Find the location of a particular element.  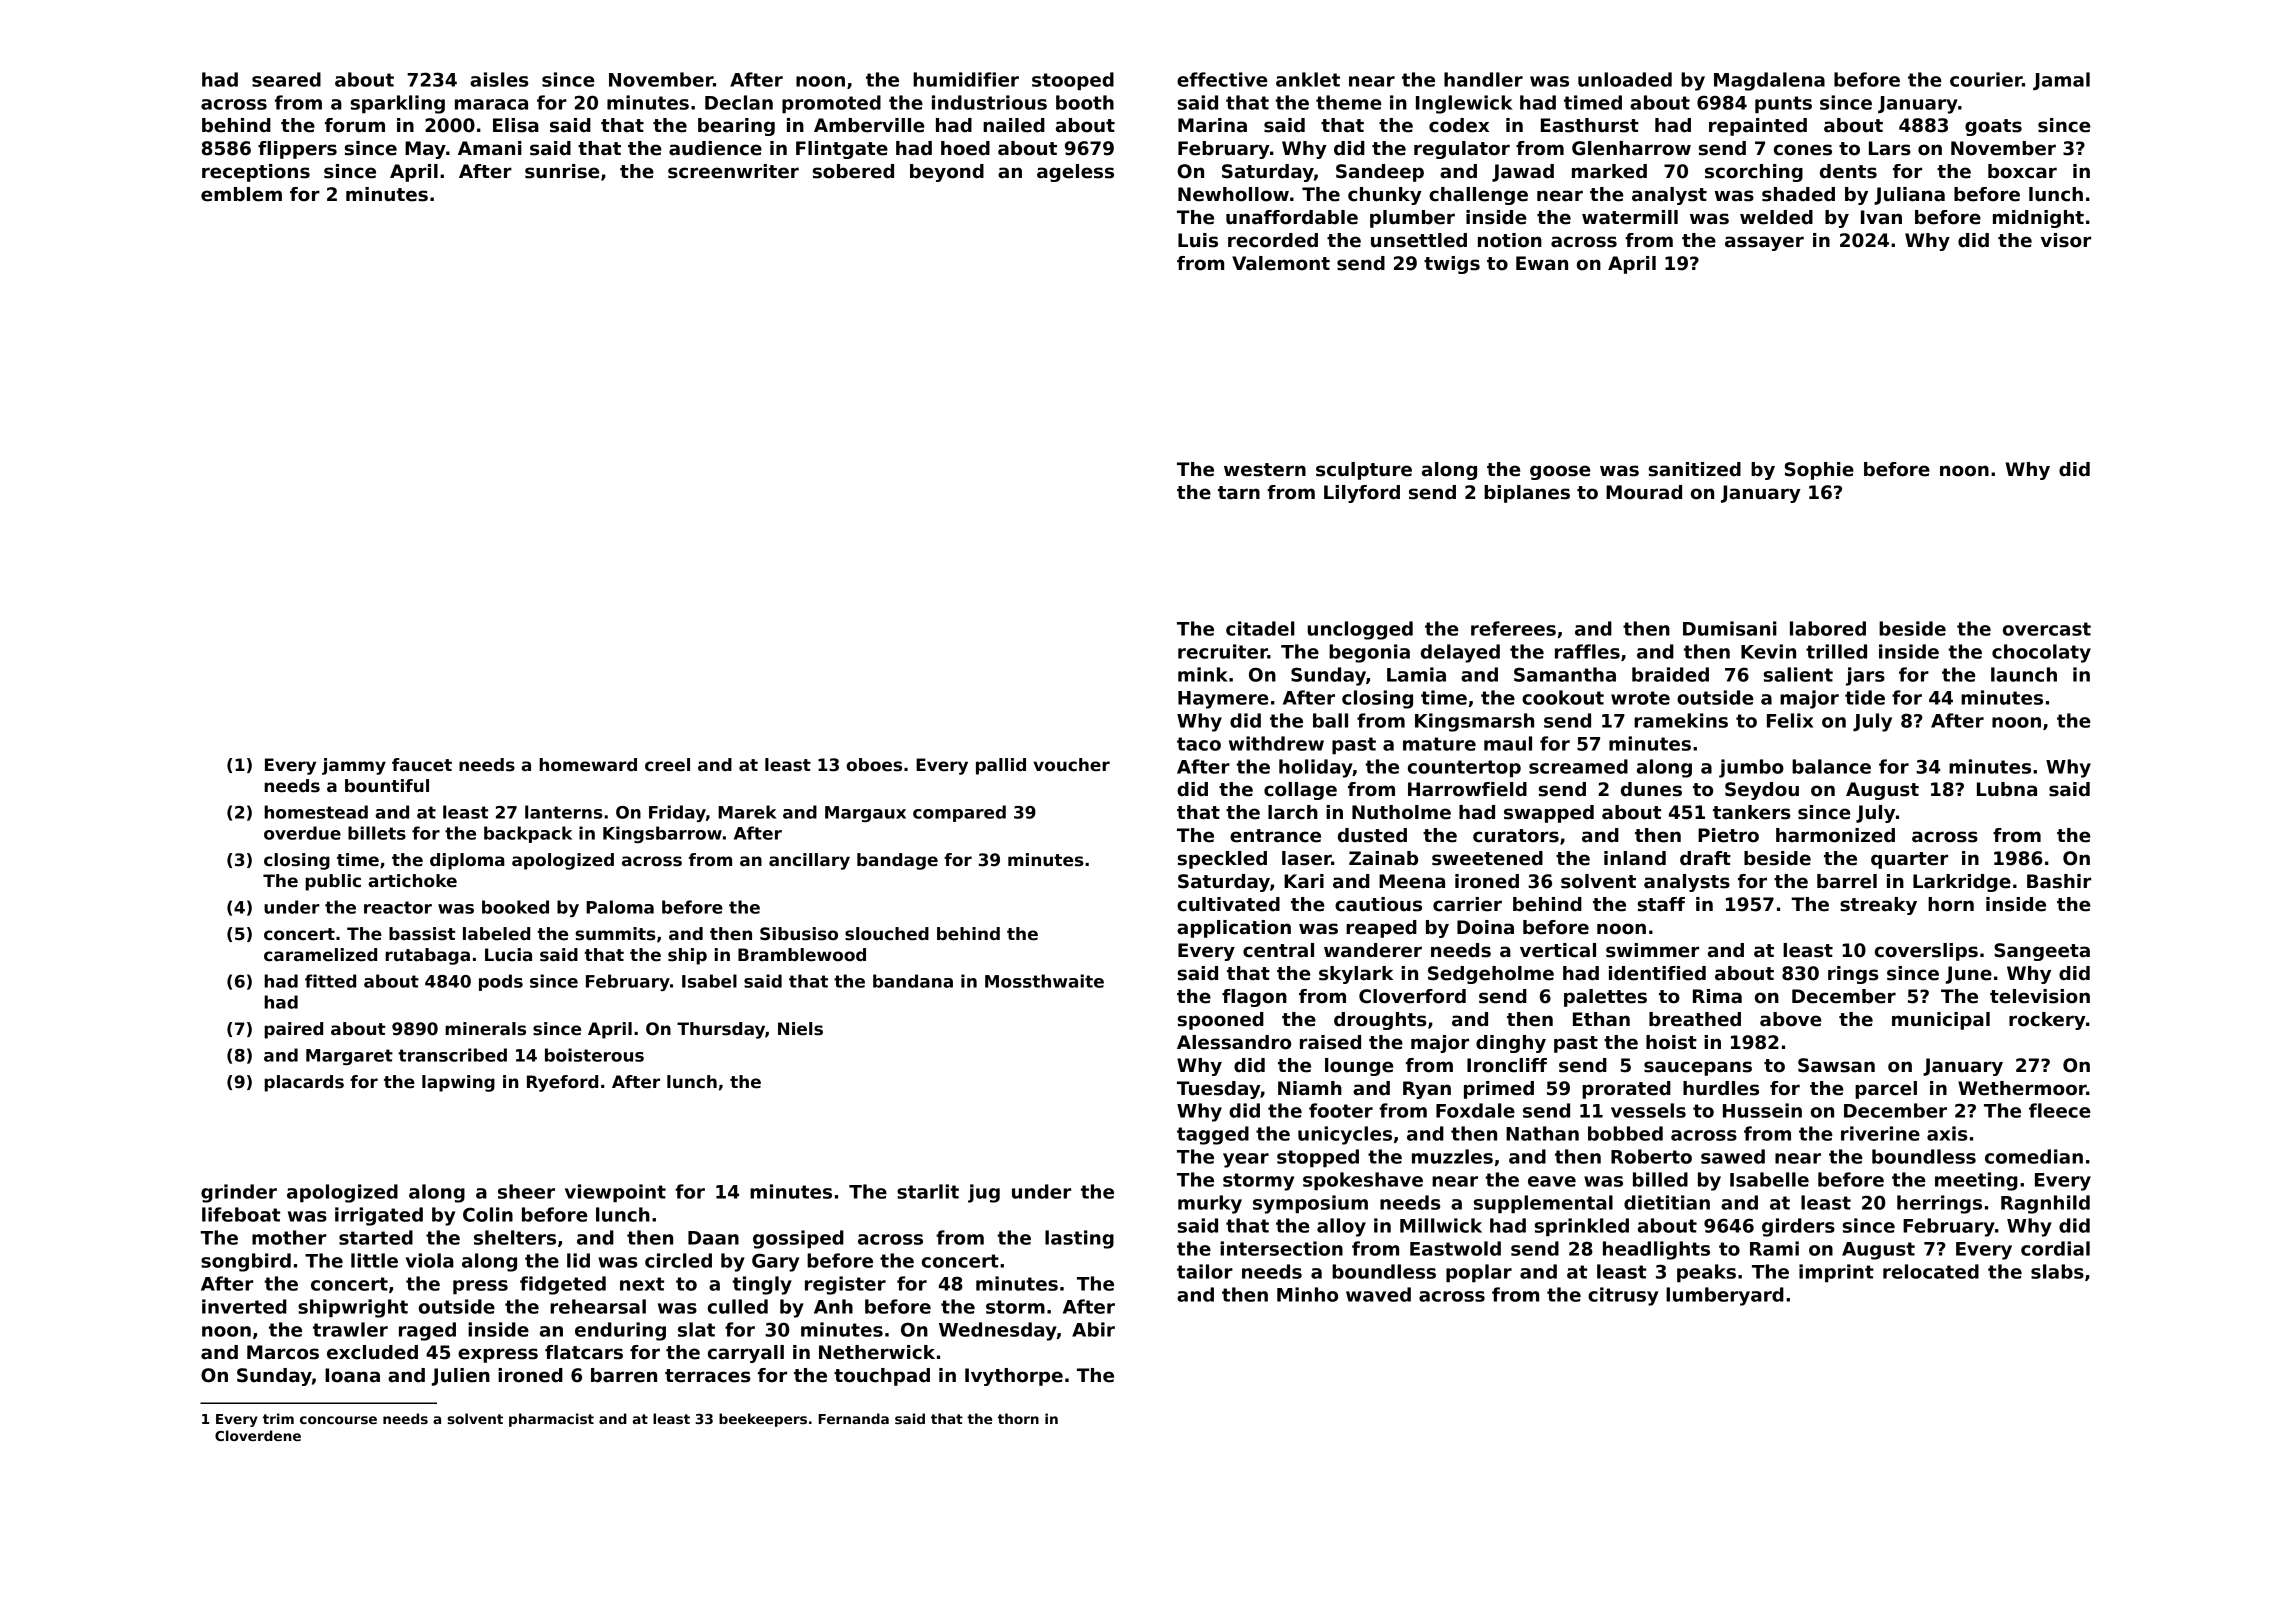

seared is located at coordinates (286, 79).
